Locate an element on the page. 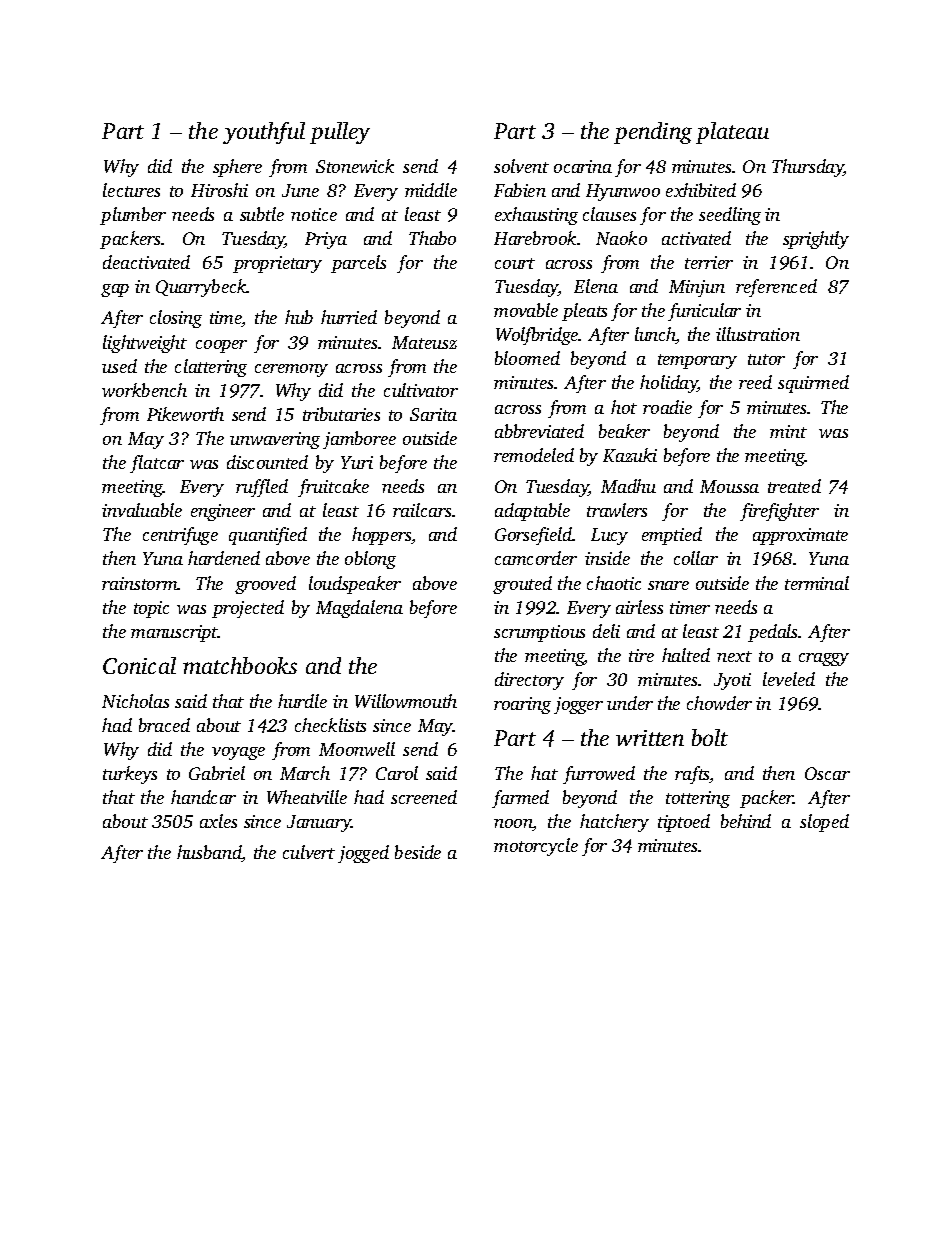 This document has width=952, height=1233. pleats is located at coordinates (584, 312).
